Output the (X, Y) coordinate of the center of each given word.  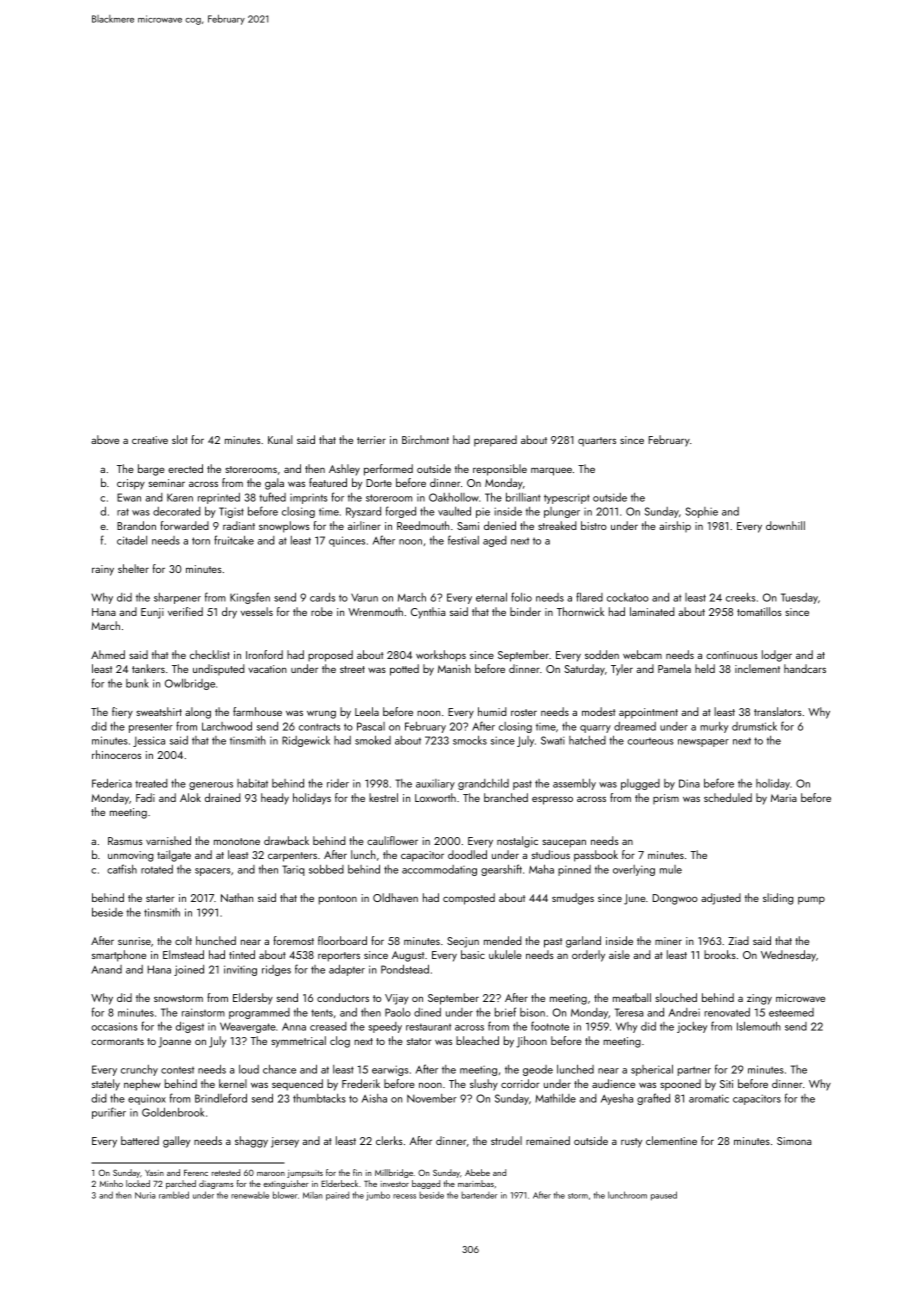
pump (811, 901)
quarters (597, 442)
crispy (131, 484)
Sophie (701, 512)
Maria (784, 798)
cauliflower (392, 840)
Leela (367, 711)
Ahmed (108, 654)
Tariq (293, 870)
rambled (174, 1195)
